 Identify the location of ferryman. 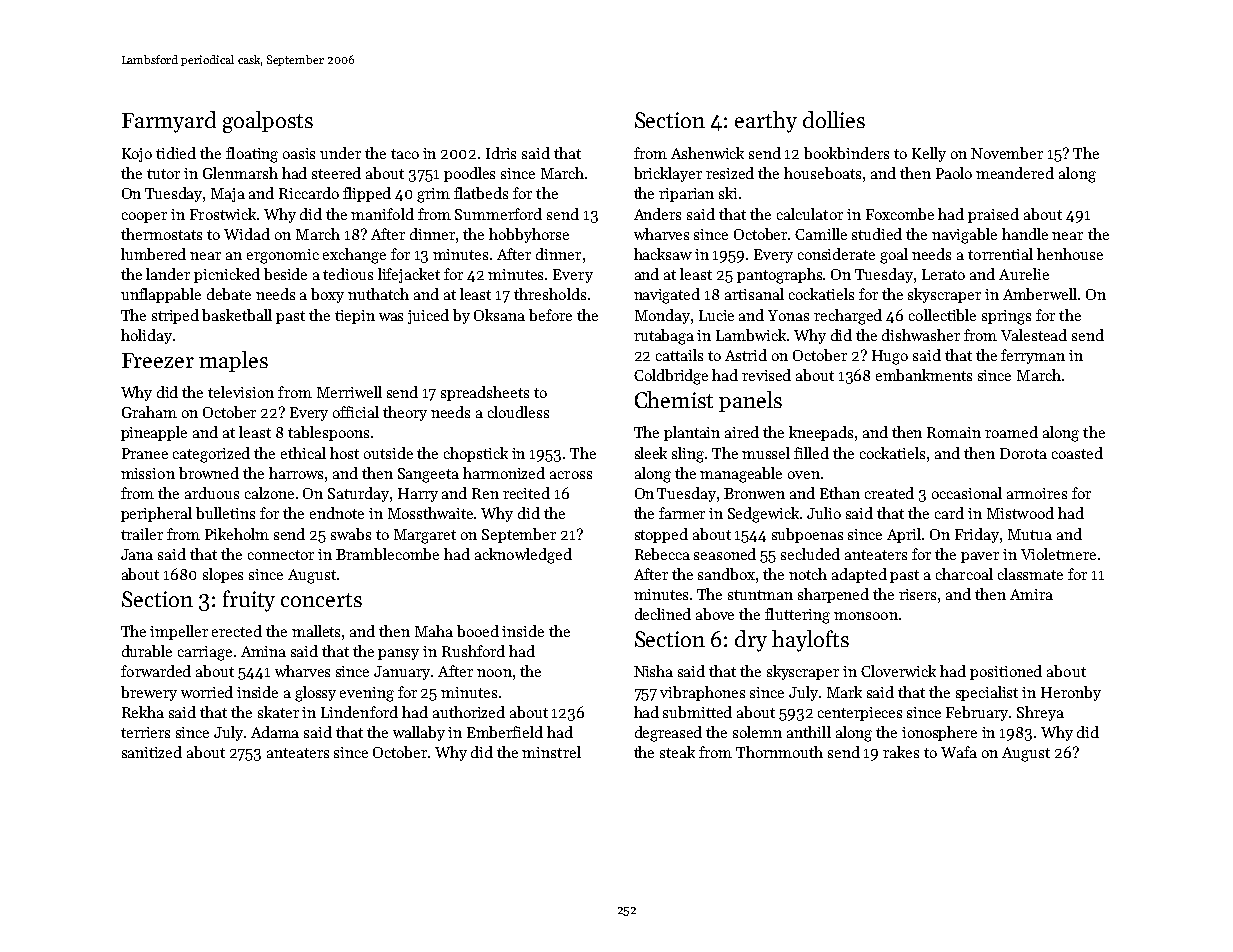
(1033, 356).
